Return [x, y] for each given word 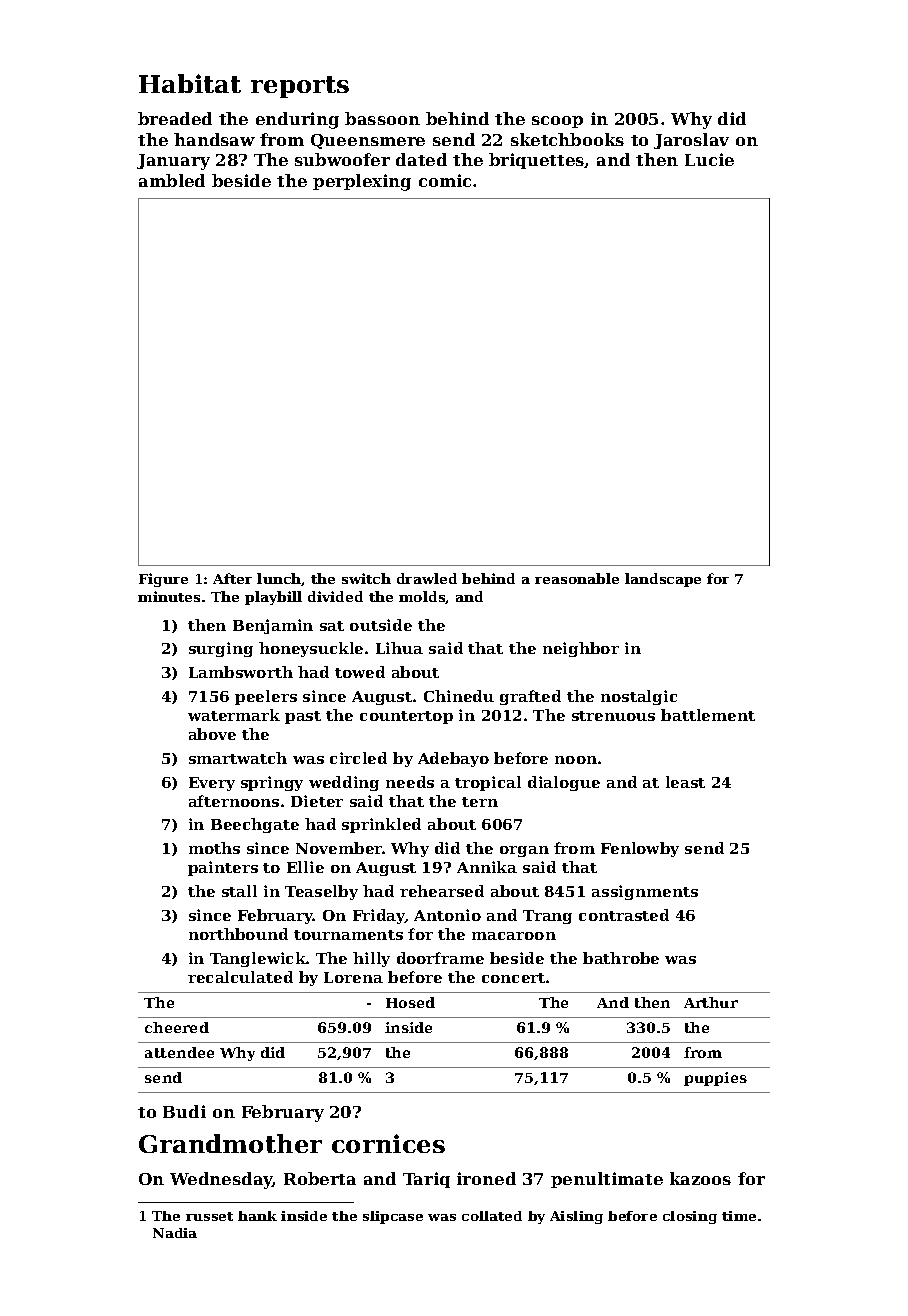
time [739, 1216]
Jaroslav [691, 141]
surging [221, 649]
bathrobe [621, 958]
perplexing [362, 182]
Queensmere [368, 141]
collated [492, 1216]
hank [257, 1216]
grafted [530, 697]
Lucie [709, 159]
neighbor [581, 649]
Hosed [410, 1002]
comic [445, 180]
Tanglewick [258, 959]
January [173, 162]
